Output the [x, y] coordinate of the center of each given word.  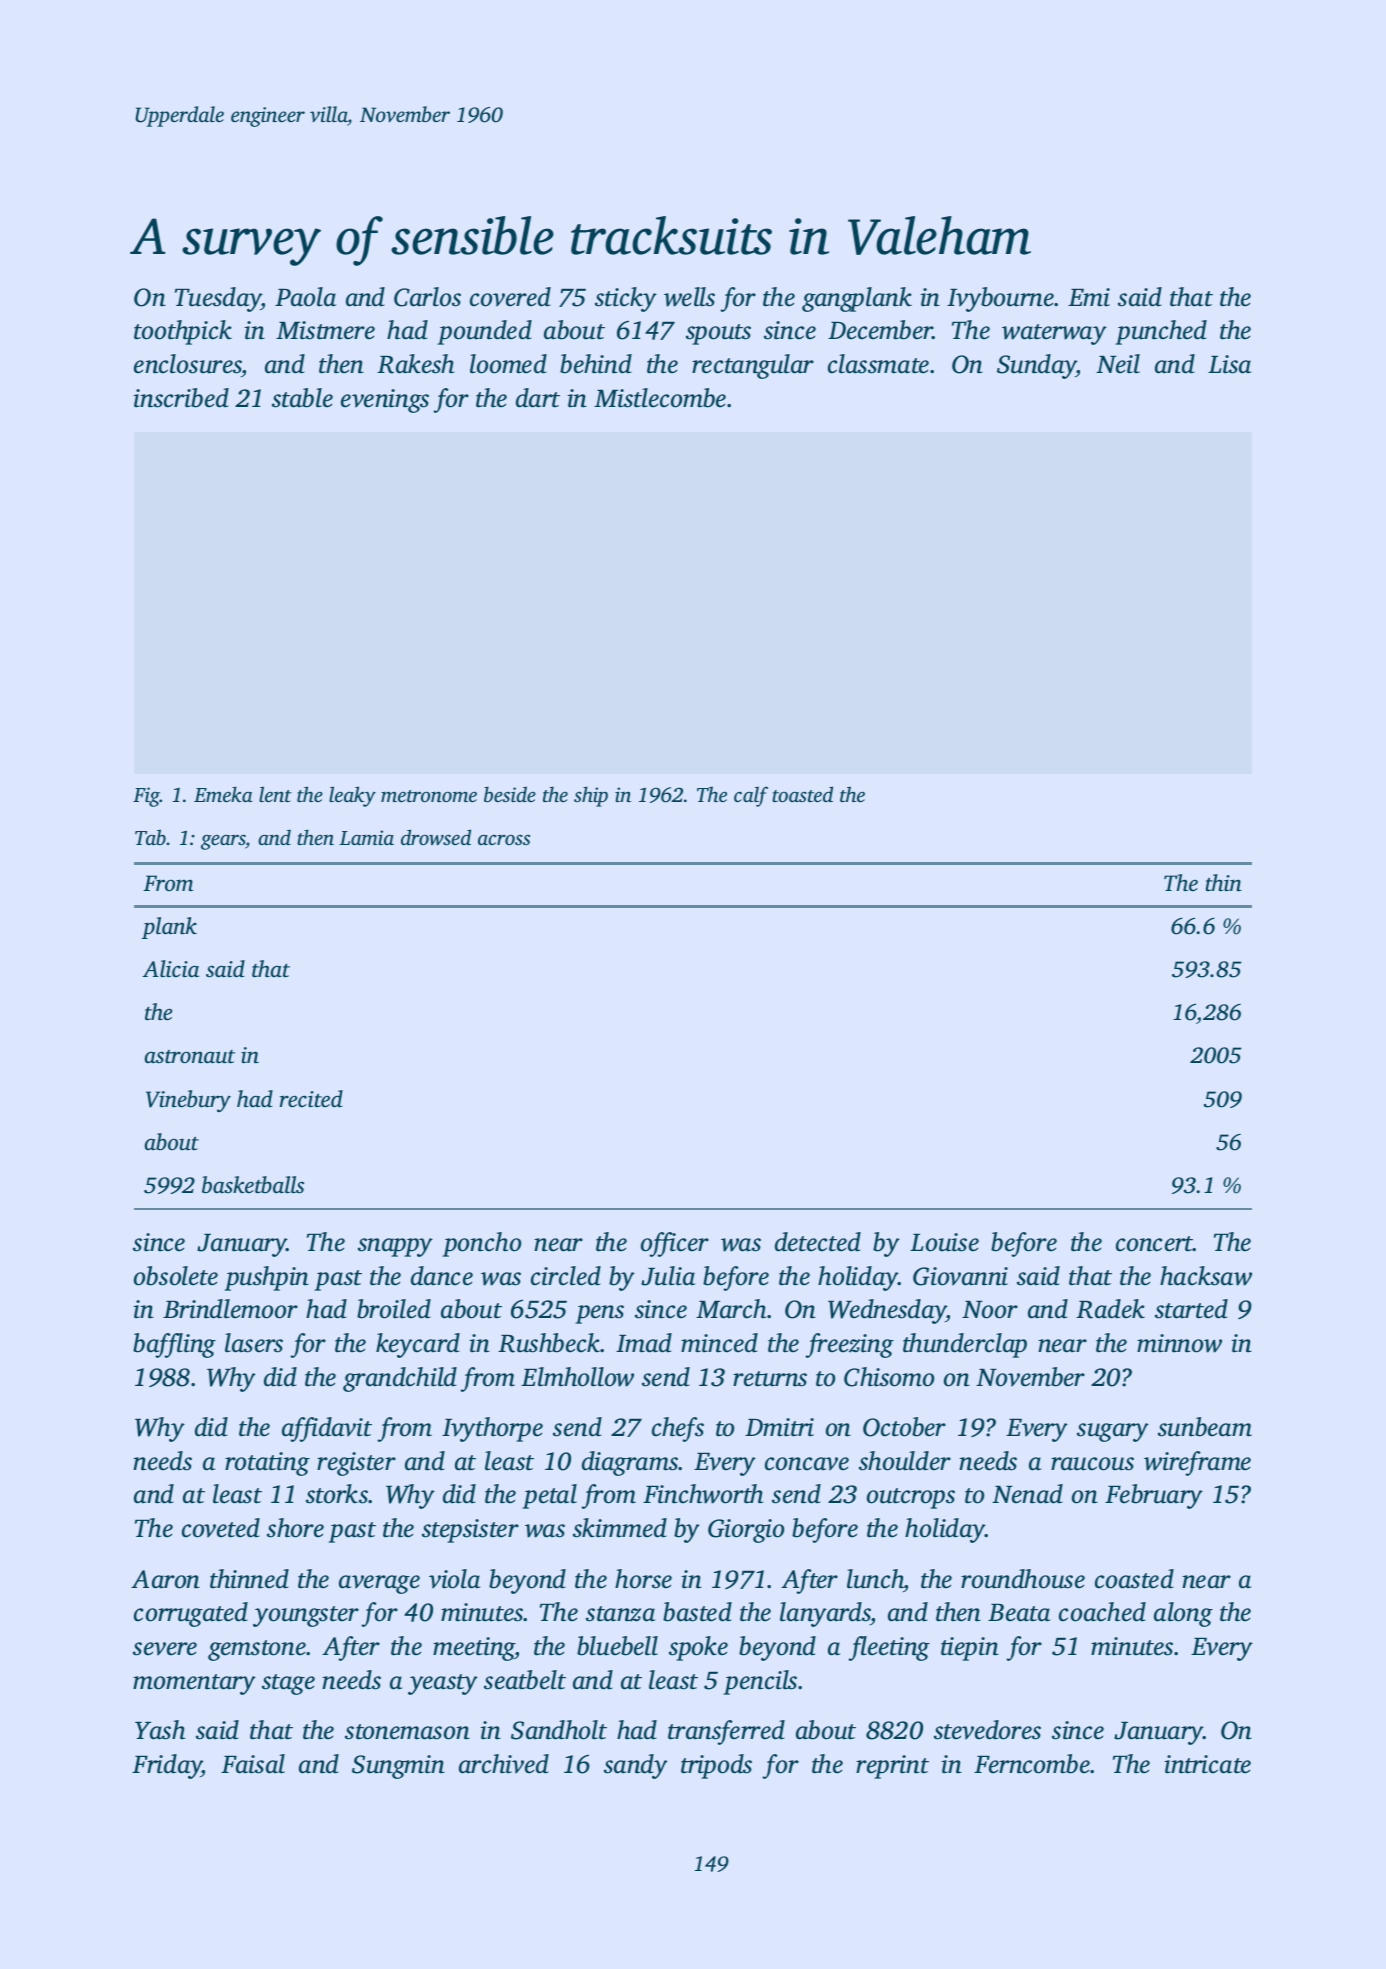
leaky [352, 796]
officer [675, 1244]
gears [223, 842]
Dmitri [779, 1427]
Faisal [253, 1764]
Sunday [1036, 366]
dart [538, 398]
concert [1154, 1244]
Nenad [1027, 1494]
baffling [174, 1345]
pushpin [266, 1278]
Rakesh [415, 364]
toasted [802, 794]
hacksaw [1206, 1276]
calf [751, 796]
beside [510, 794]
